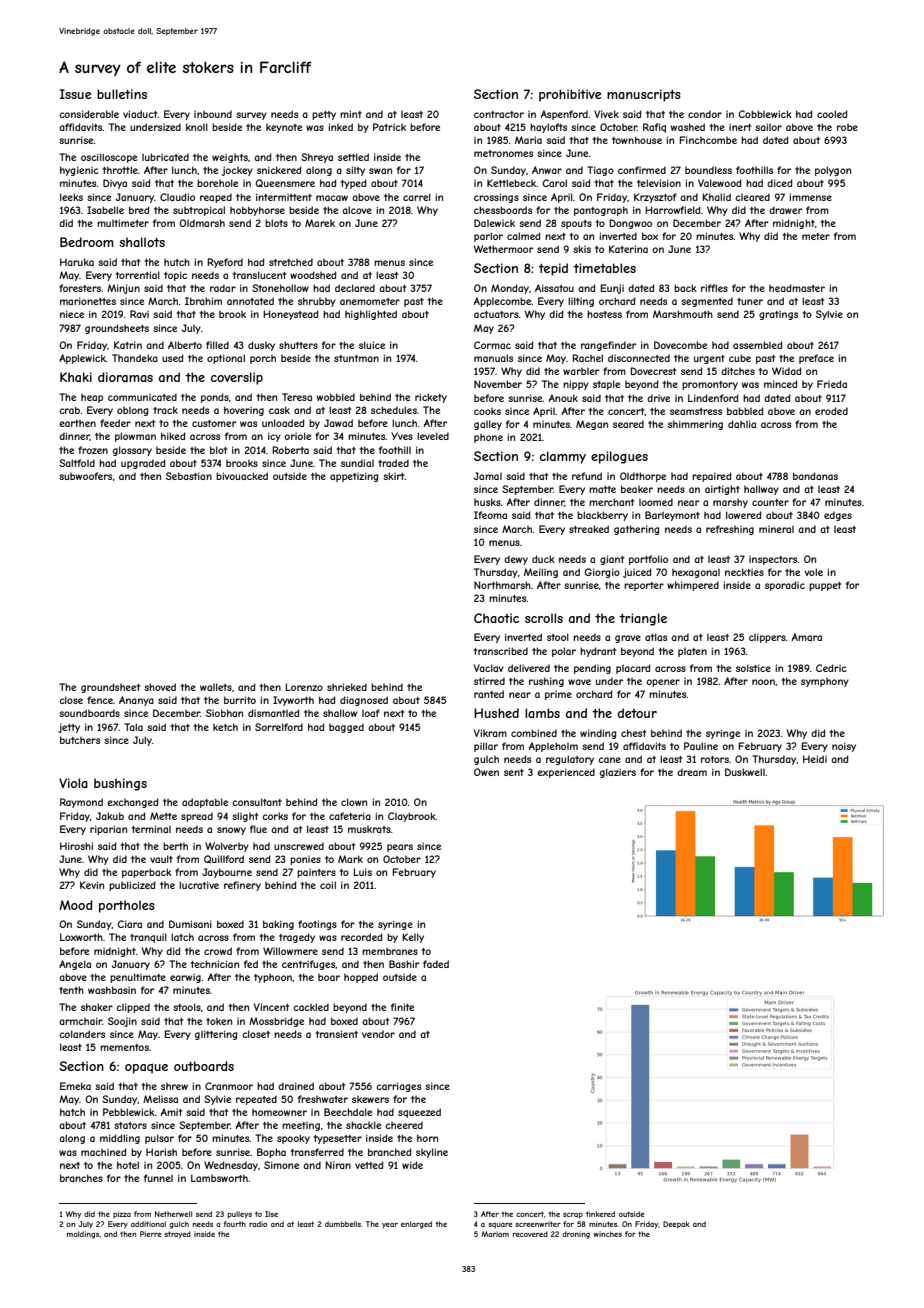 This image has height=1308, width=924. I want to click on tepid, so click(553, 269).
